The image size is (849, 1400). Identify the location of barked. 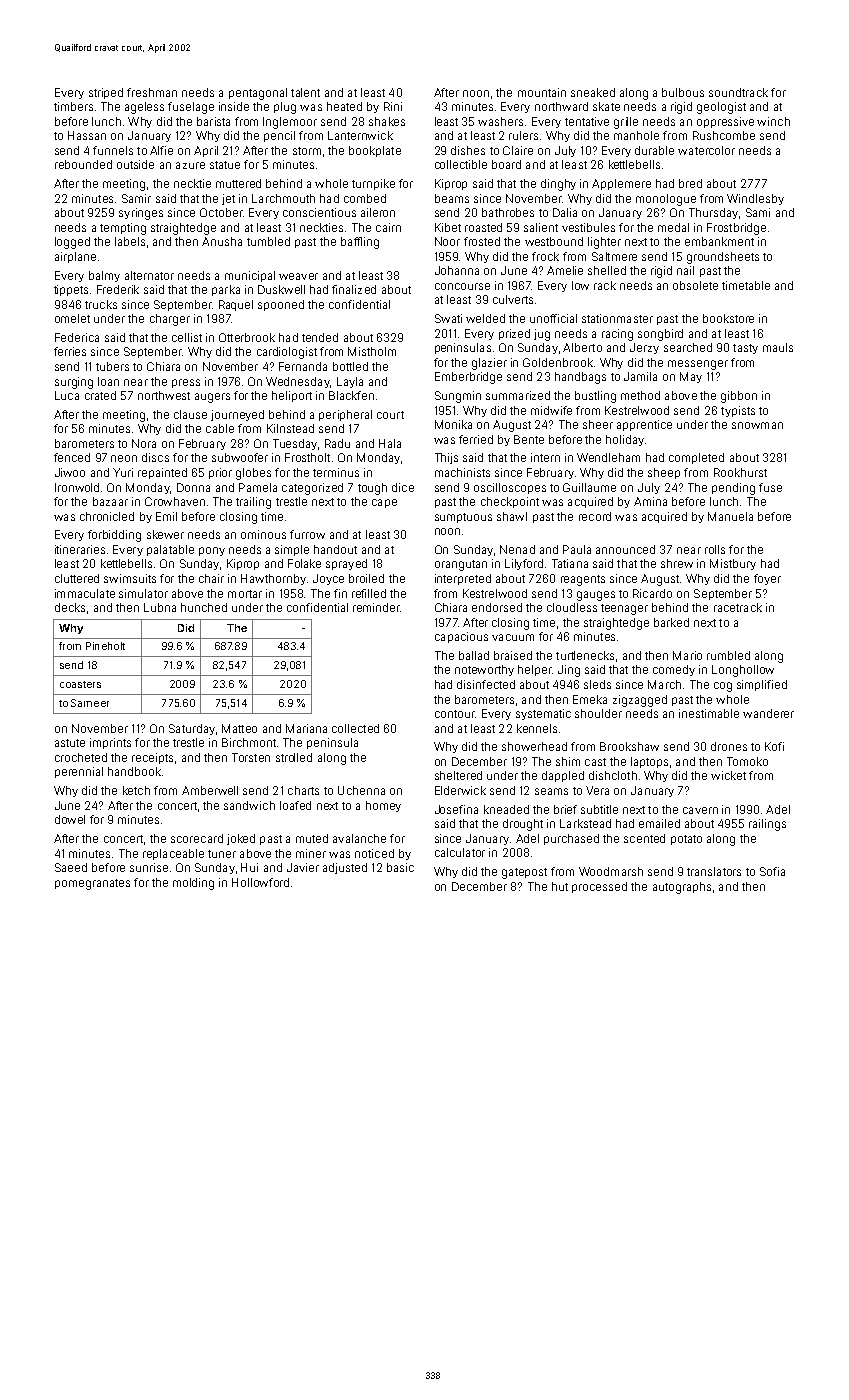
(671, 622).
